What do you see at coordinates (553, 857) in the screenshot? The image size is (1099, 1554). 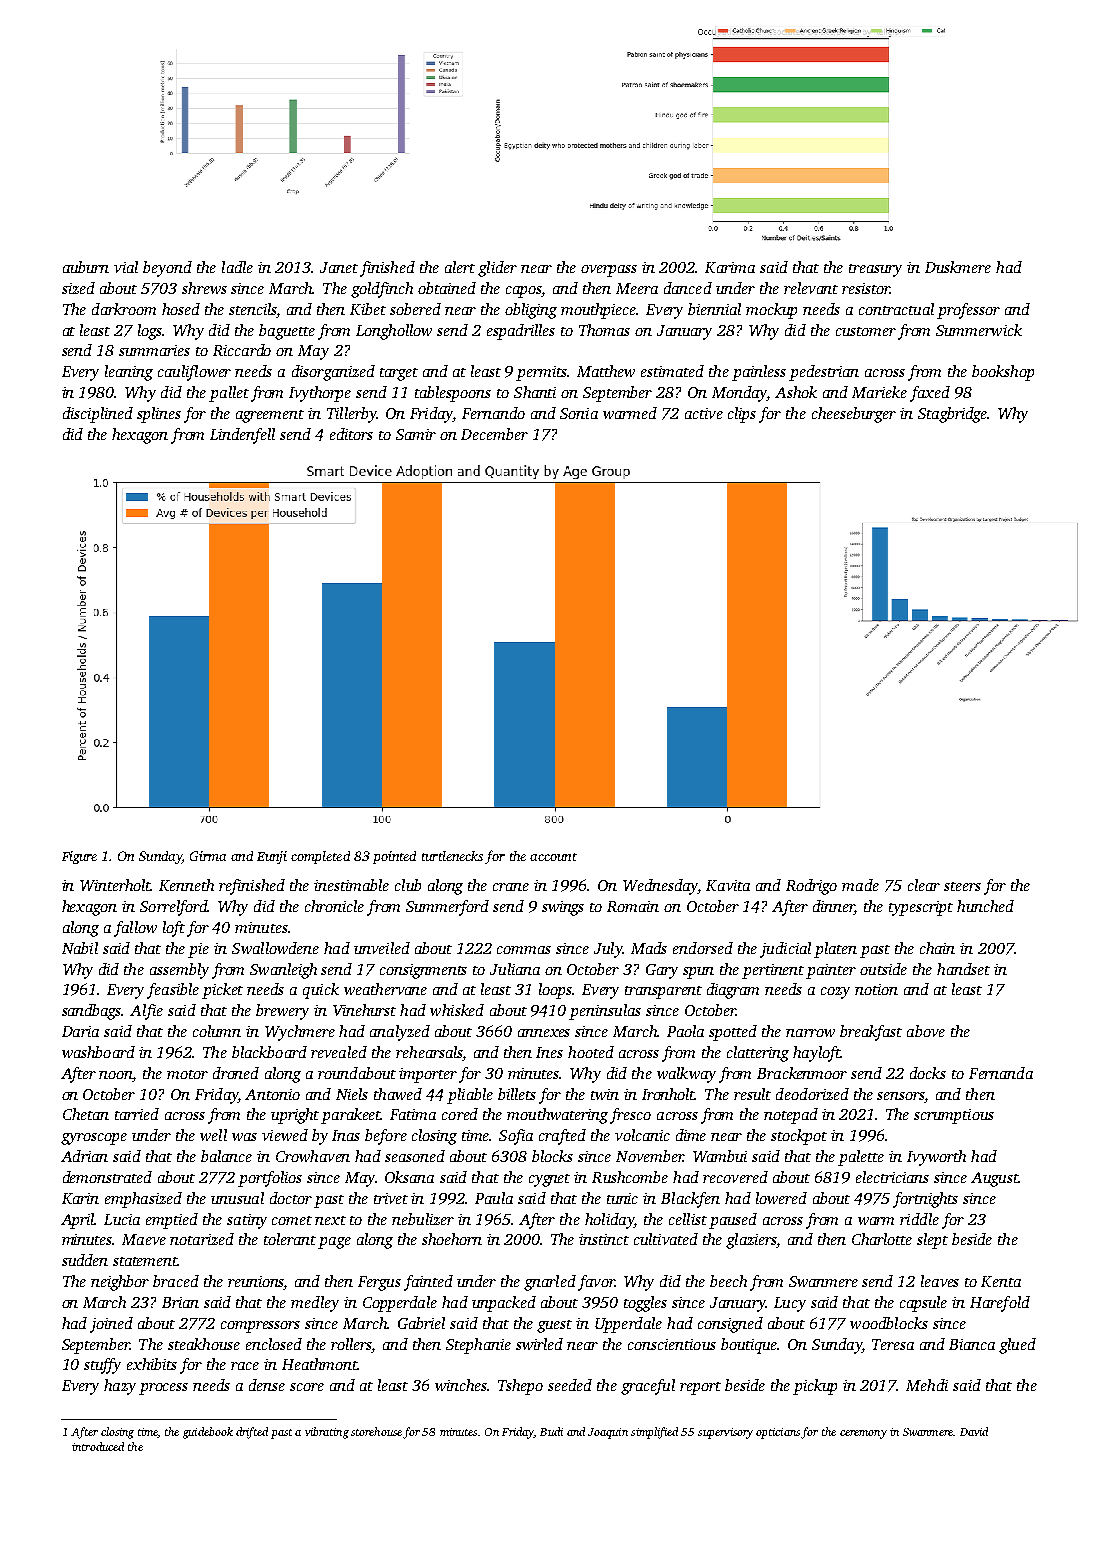 I see `account` at bounding box center [553, 857].
